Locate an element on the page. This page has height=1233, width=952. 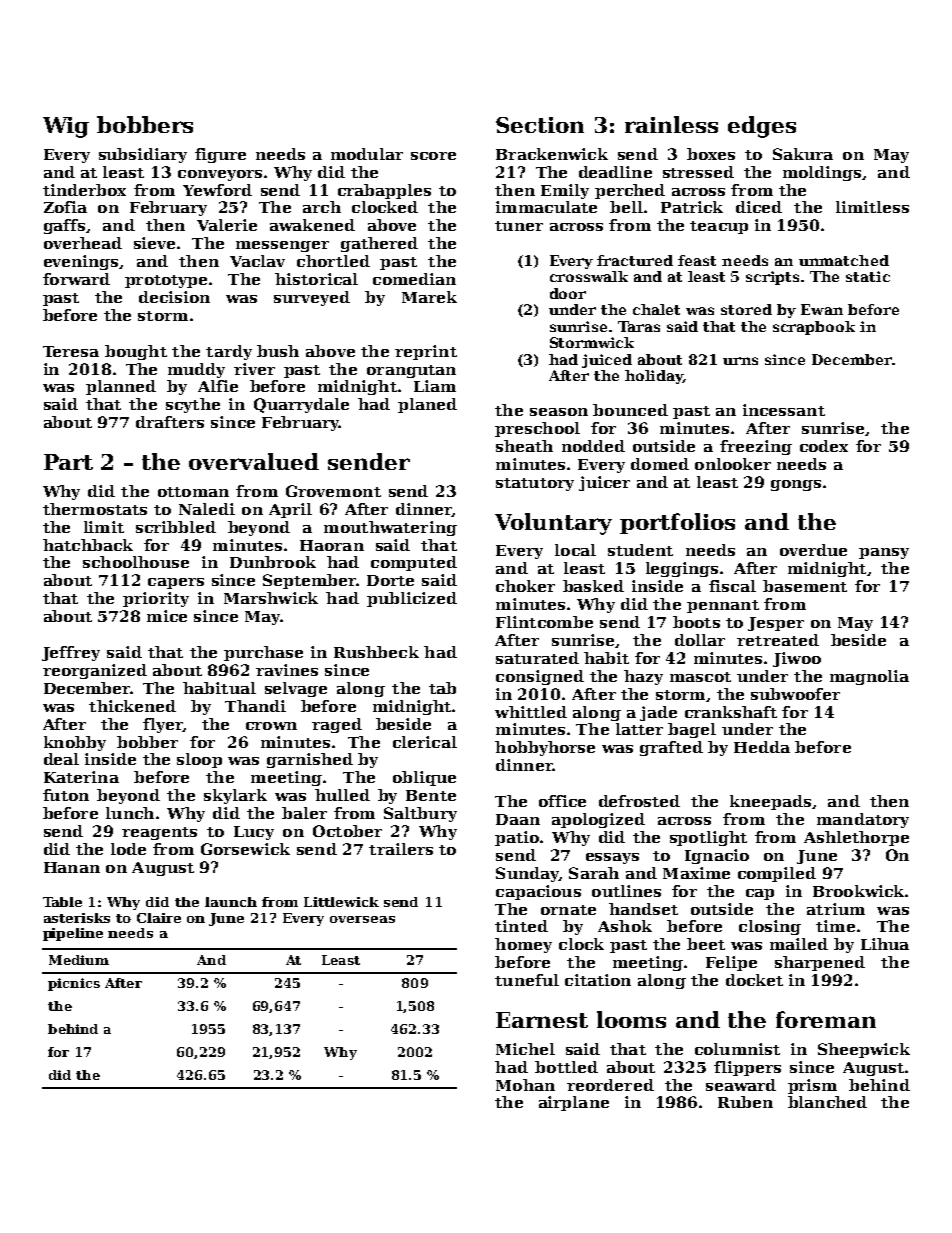
Grovemont is located at coordinates (333, 491).
